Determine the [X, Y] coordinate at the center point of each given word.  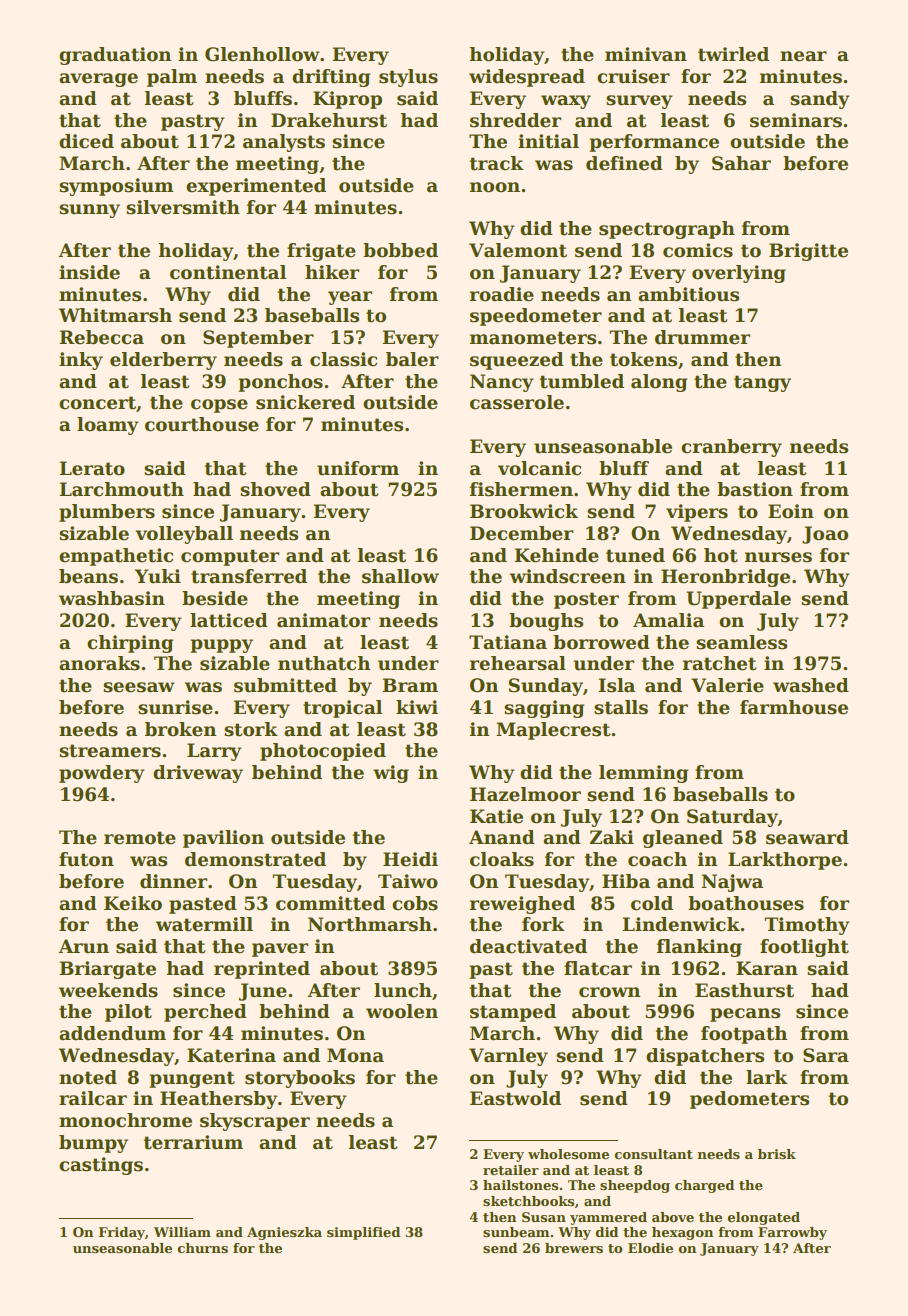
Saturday [732, 818]
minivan [646, 54]
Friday [122, 1233]
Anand [502, 837]
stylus [408, 78]
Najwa [732, 883]
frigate [321, 252]
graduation [115, 56]
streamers [110, 751]
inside [89, 272]
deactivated [528, 946]
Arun [83, 946]
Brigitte [808, 252]
